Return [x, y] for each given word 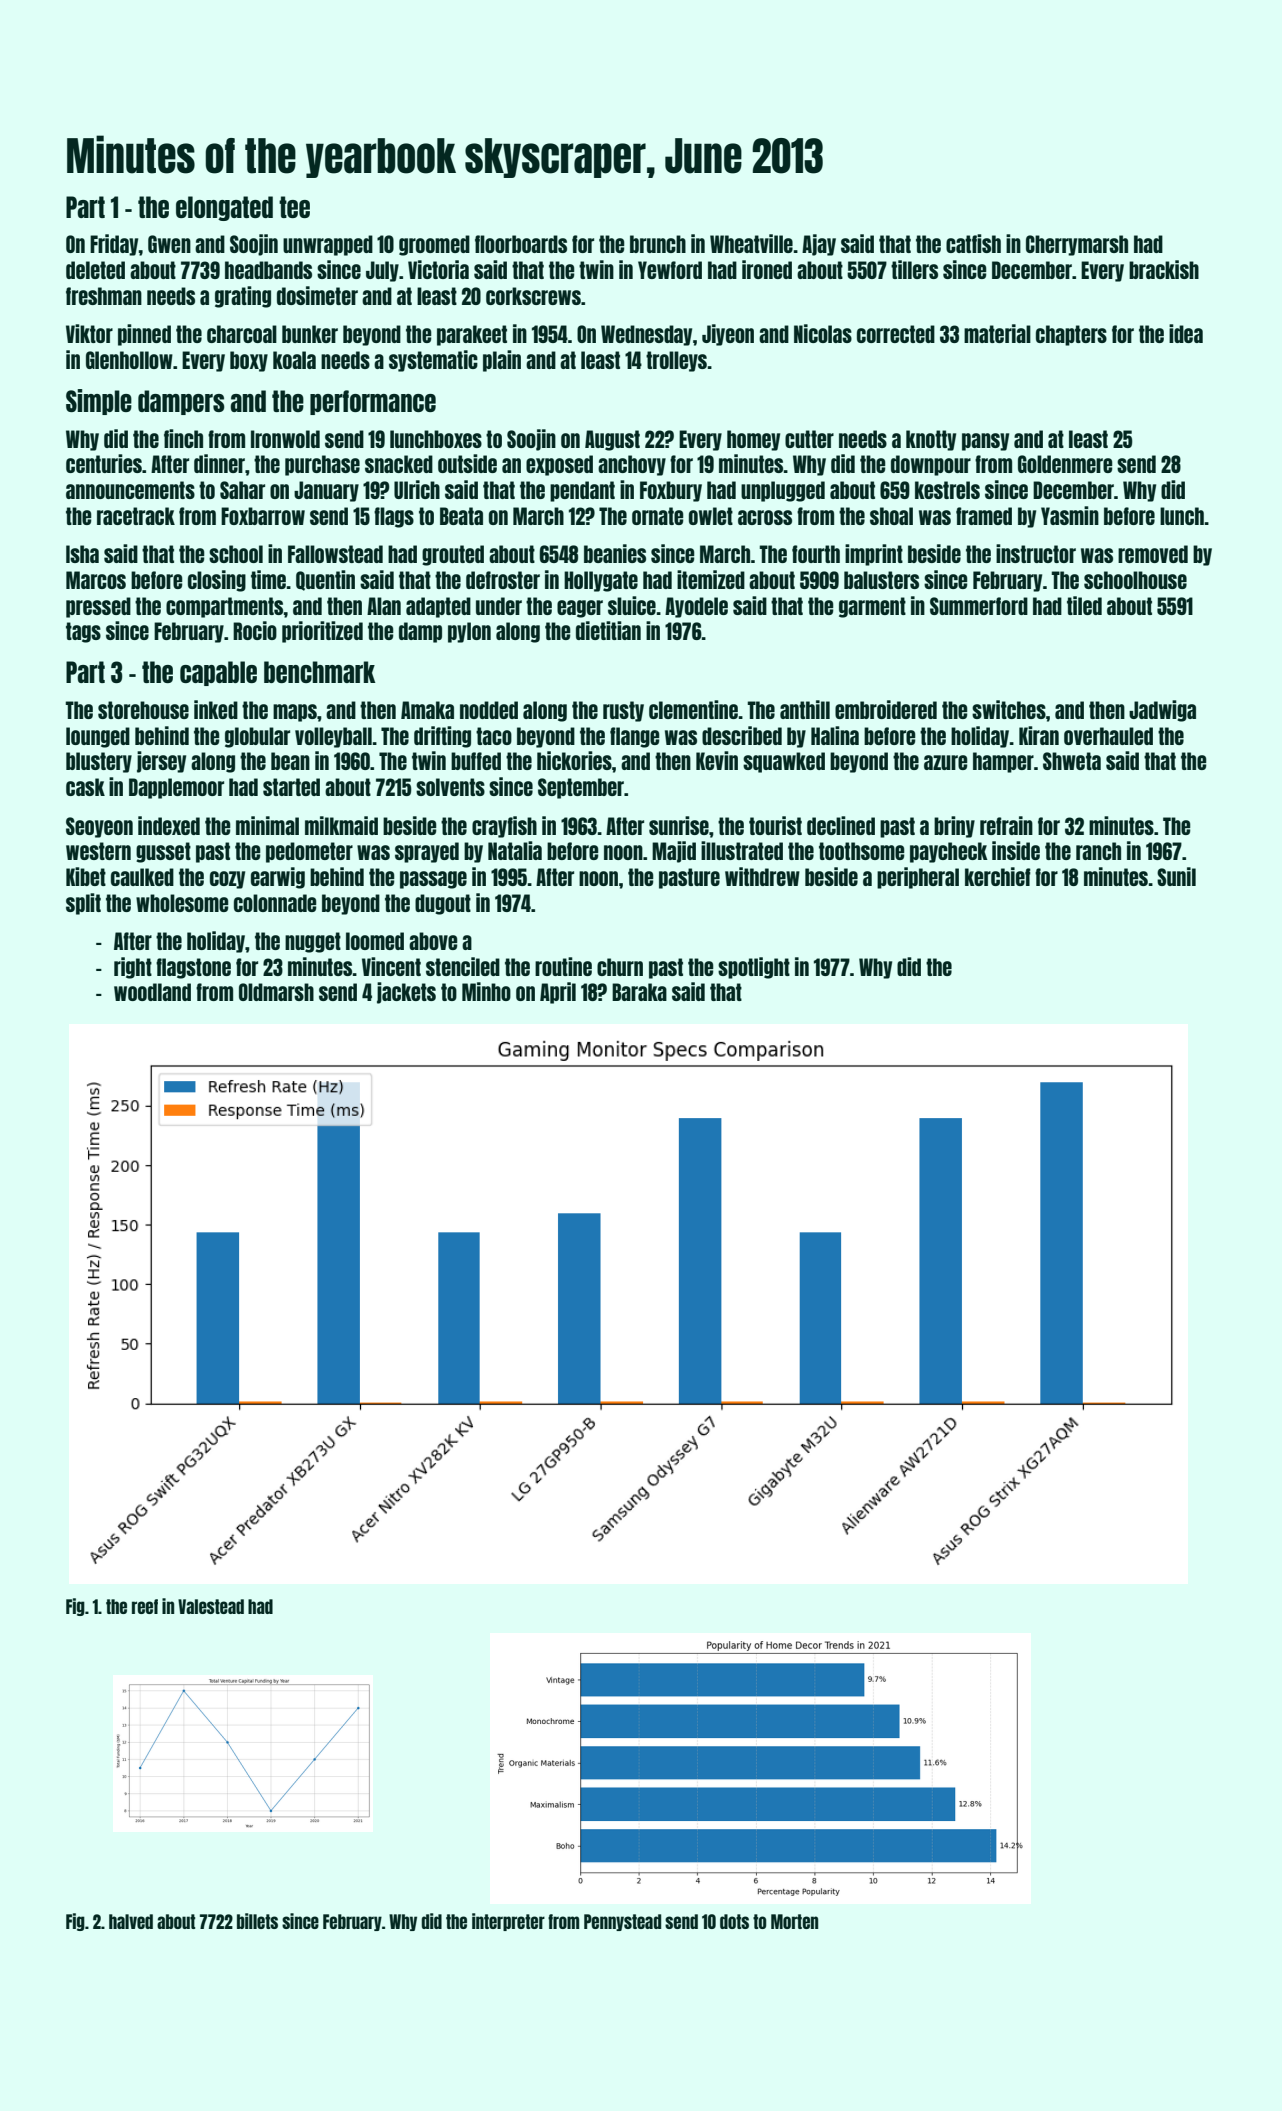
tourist [775, 825]
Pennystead [622, 1922]
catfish [973, 243]
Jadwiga [1162, 711]
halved [131, 1921]
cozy [227, 880]
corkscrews [533, 296]
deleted [95, 270]
